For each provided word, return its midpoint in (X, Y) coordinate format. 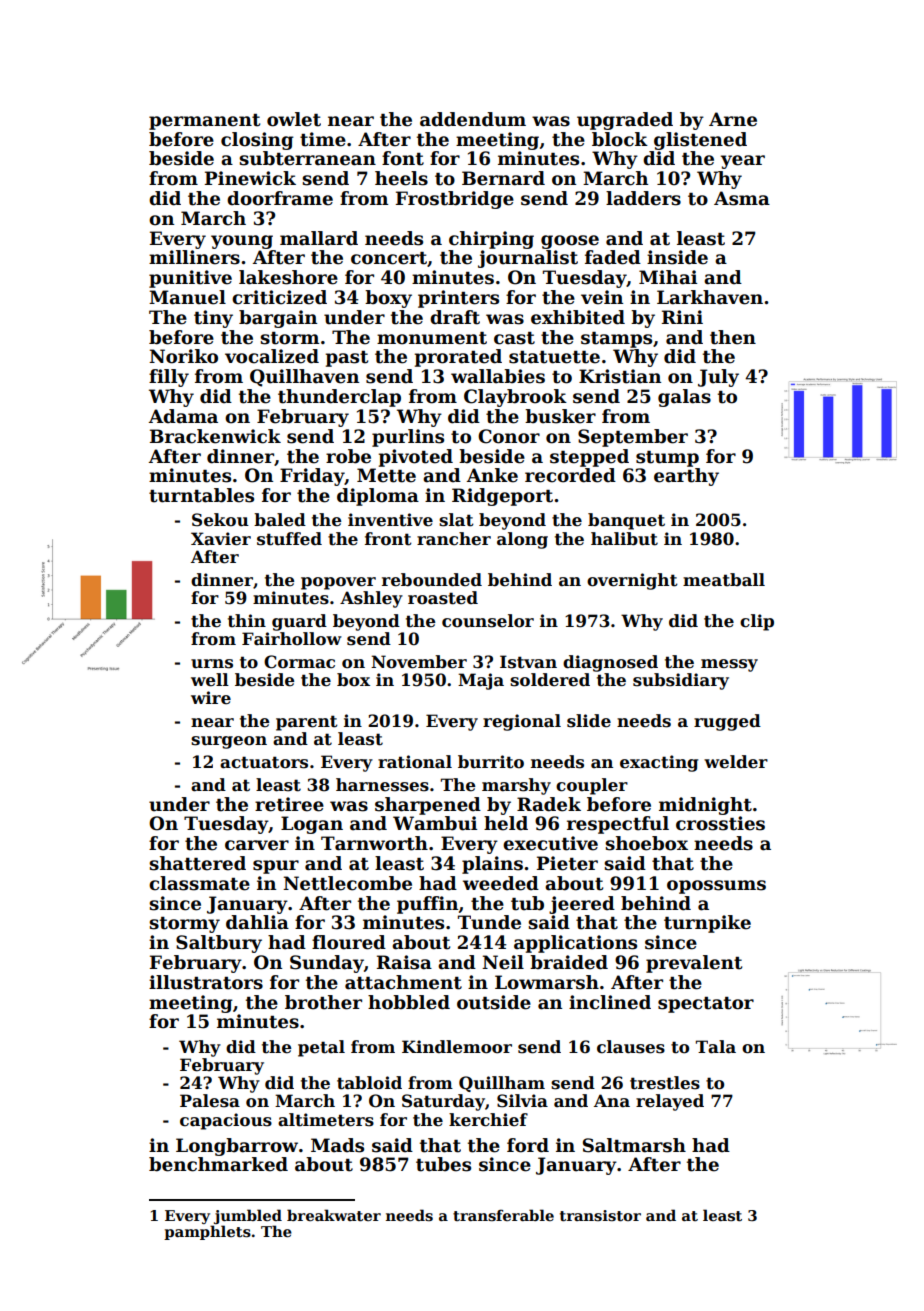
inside (677, 257)
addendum (473, 119)
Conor (509, 436)
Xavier (221, 539)
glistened (700, 141)
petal (321, 1048)
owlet (294, 119)
